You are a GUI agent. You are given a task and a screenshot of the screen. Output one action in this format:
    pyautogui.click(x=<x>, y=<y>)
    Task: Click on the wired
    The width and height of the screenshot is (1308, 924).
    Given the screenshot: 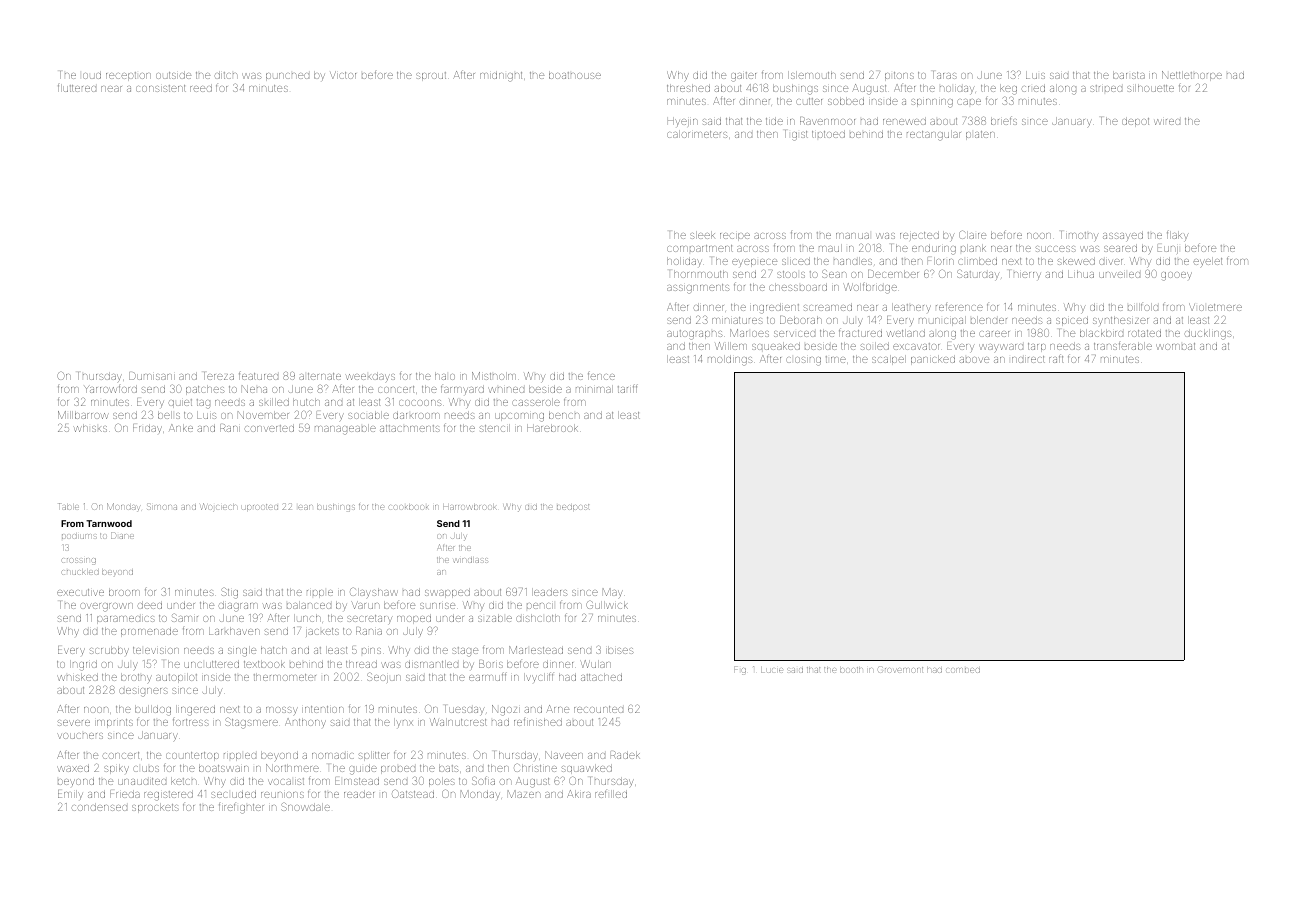 What is the action you would take?
    pyautogui.click(x=1167, y=122)
